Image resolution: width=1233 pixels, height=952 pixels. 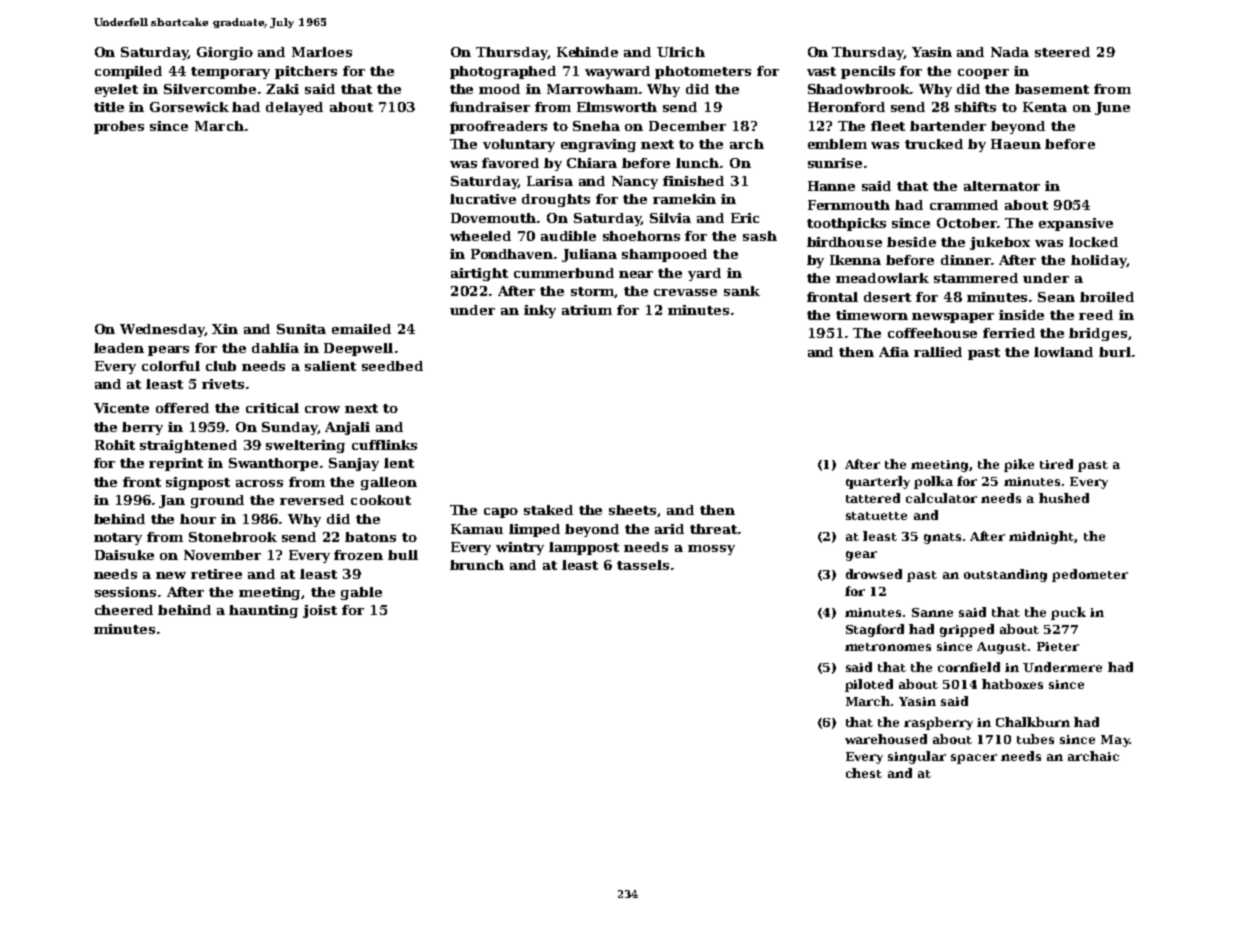 What do you see at coordinates (540, 311) in the screenshot?
I see `inky` at bounding box center [540, 311].
